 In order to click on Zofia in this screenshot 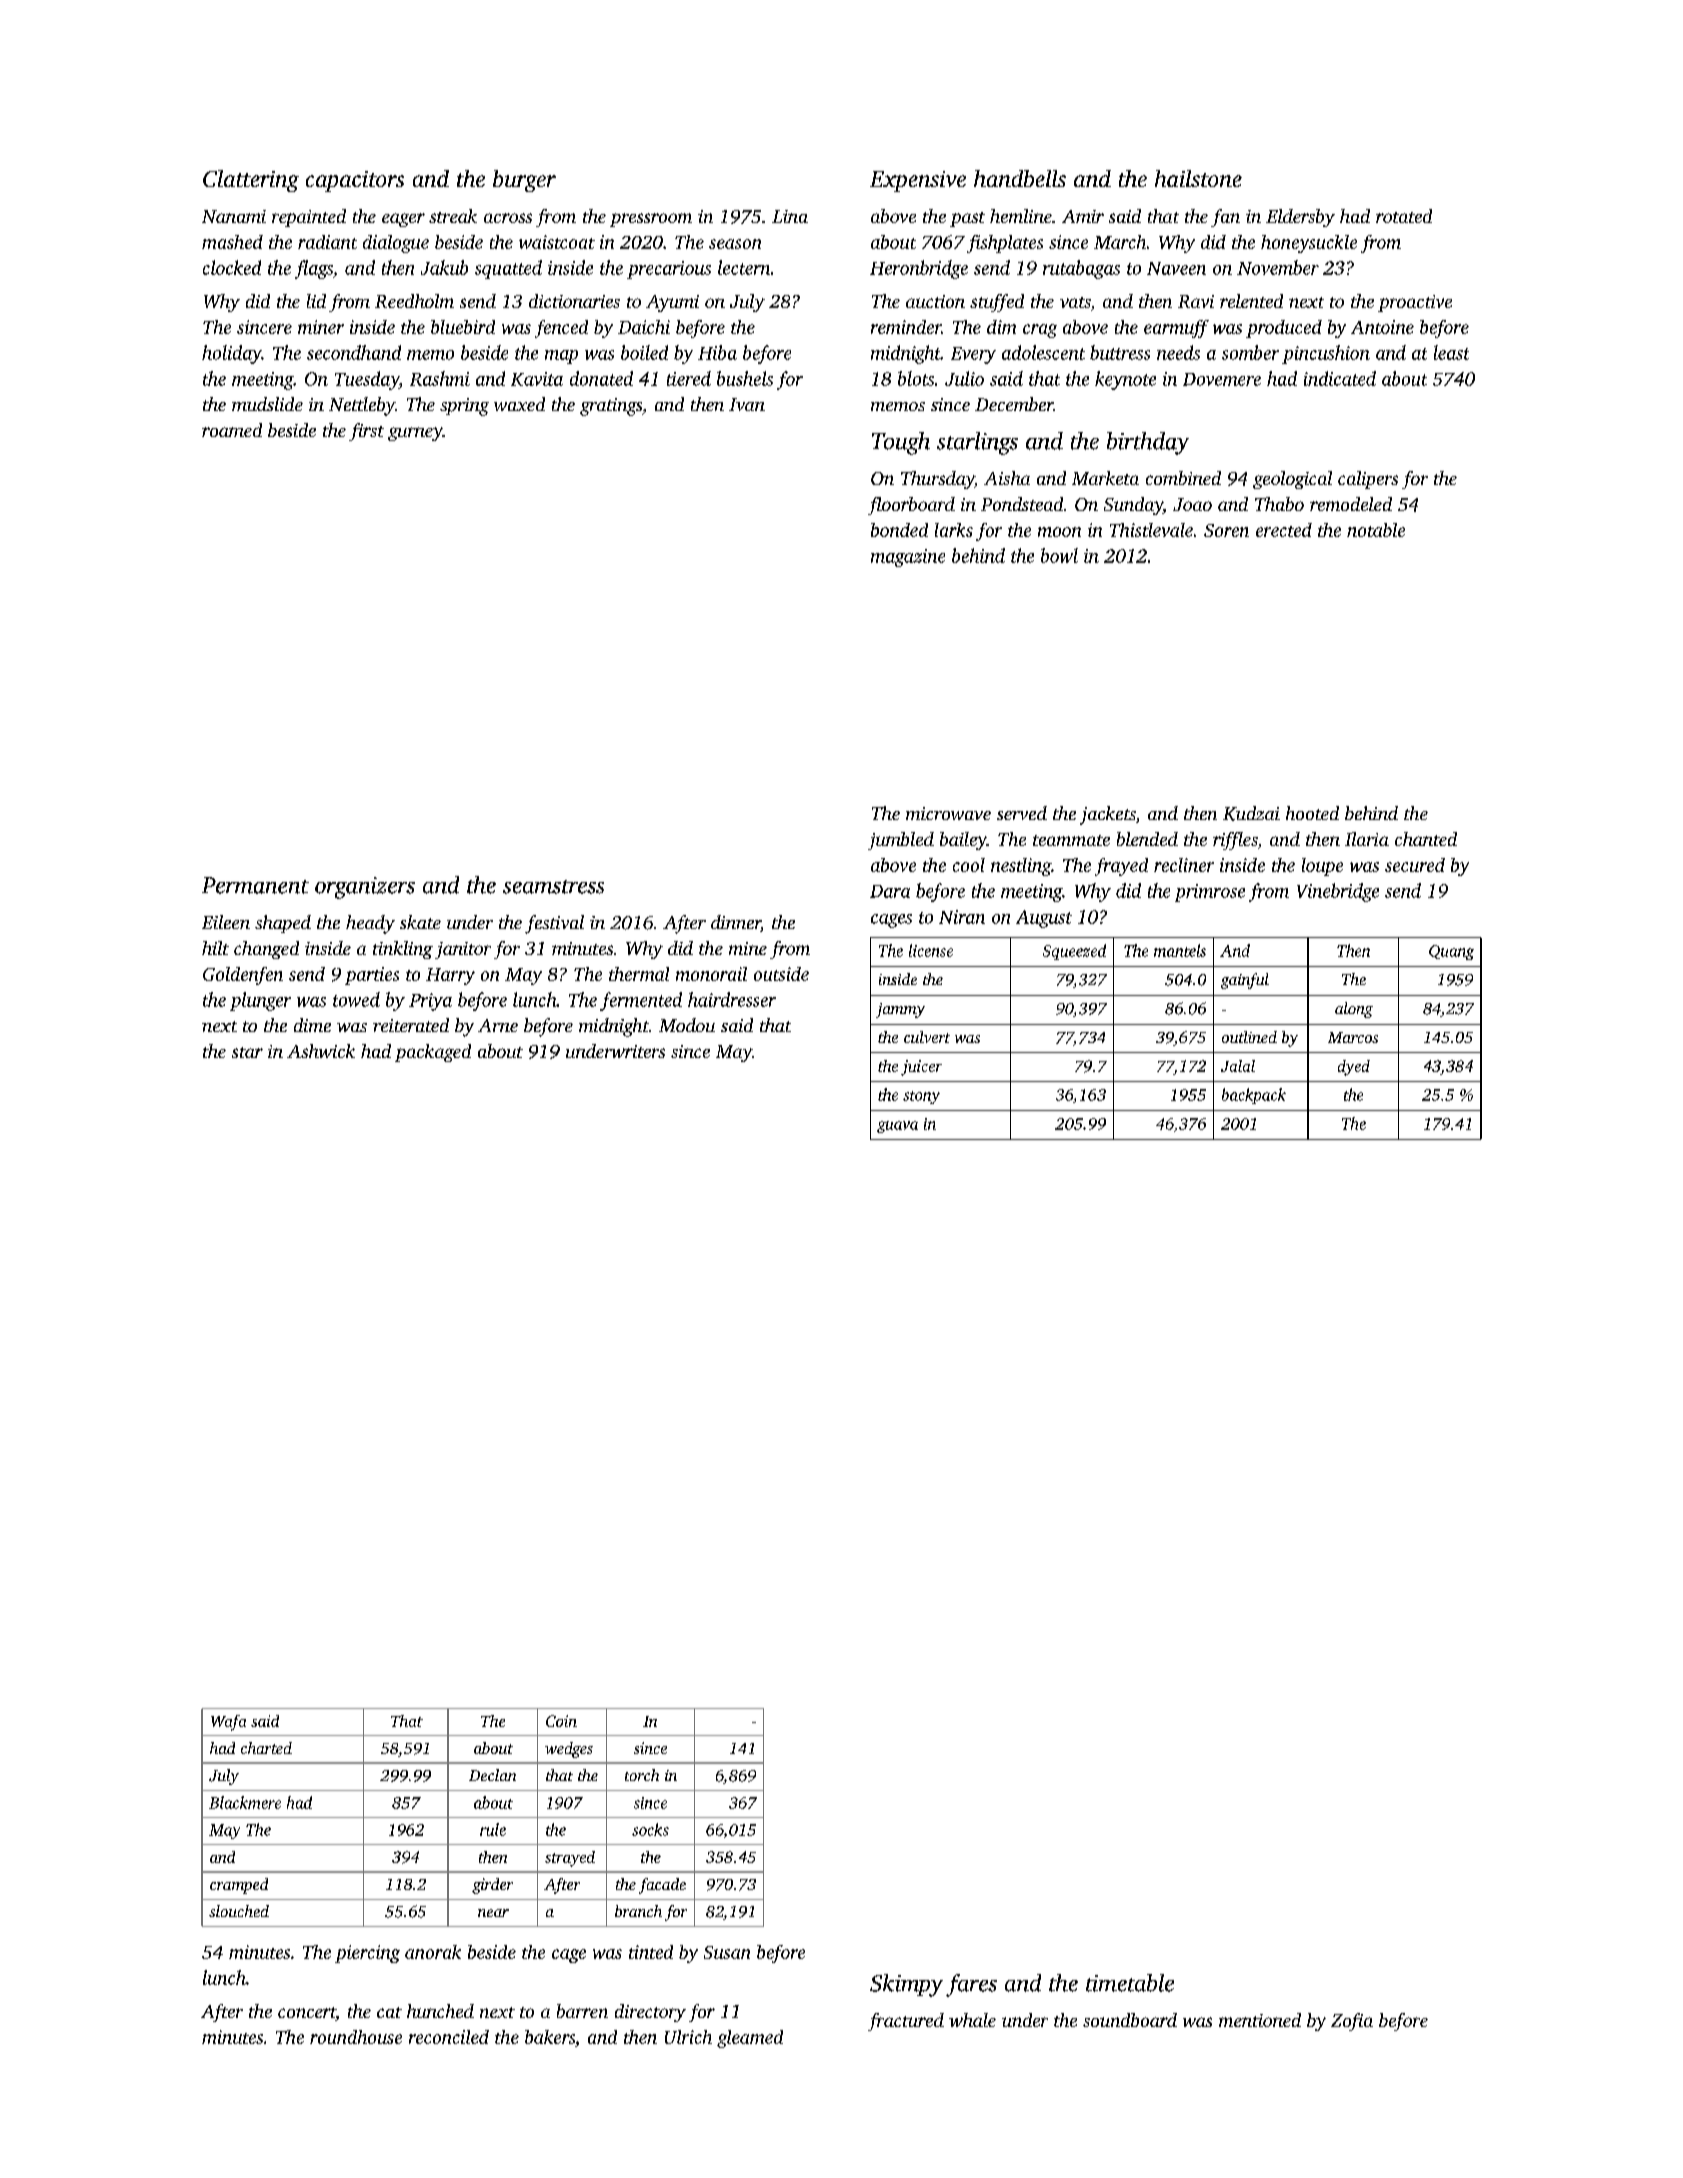, I will do `click(1352, 2022)`.
